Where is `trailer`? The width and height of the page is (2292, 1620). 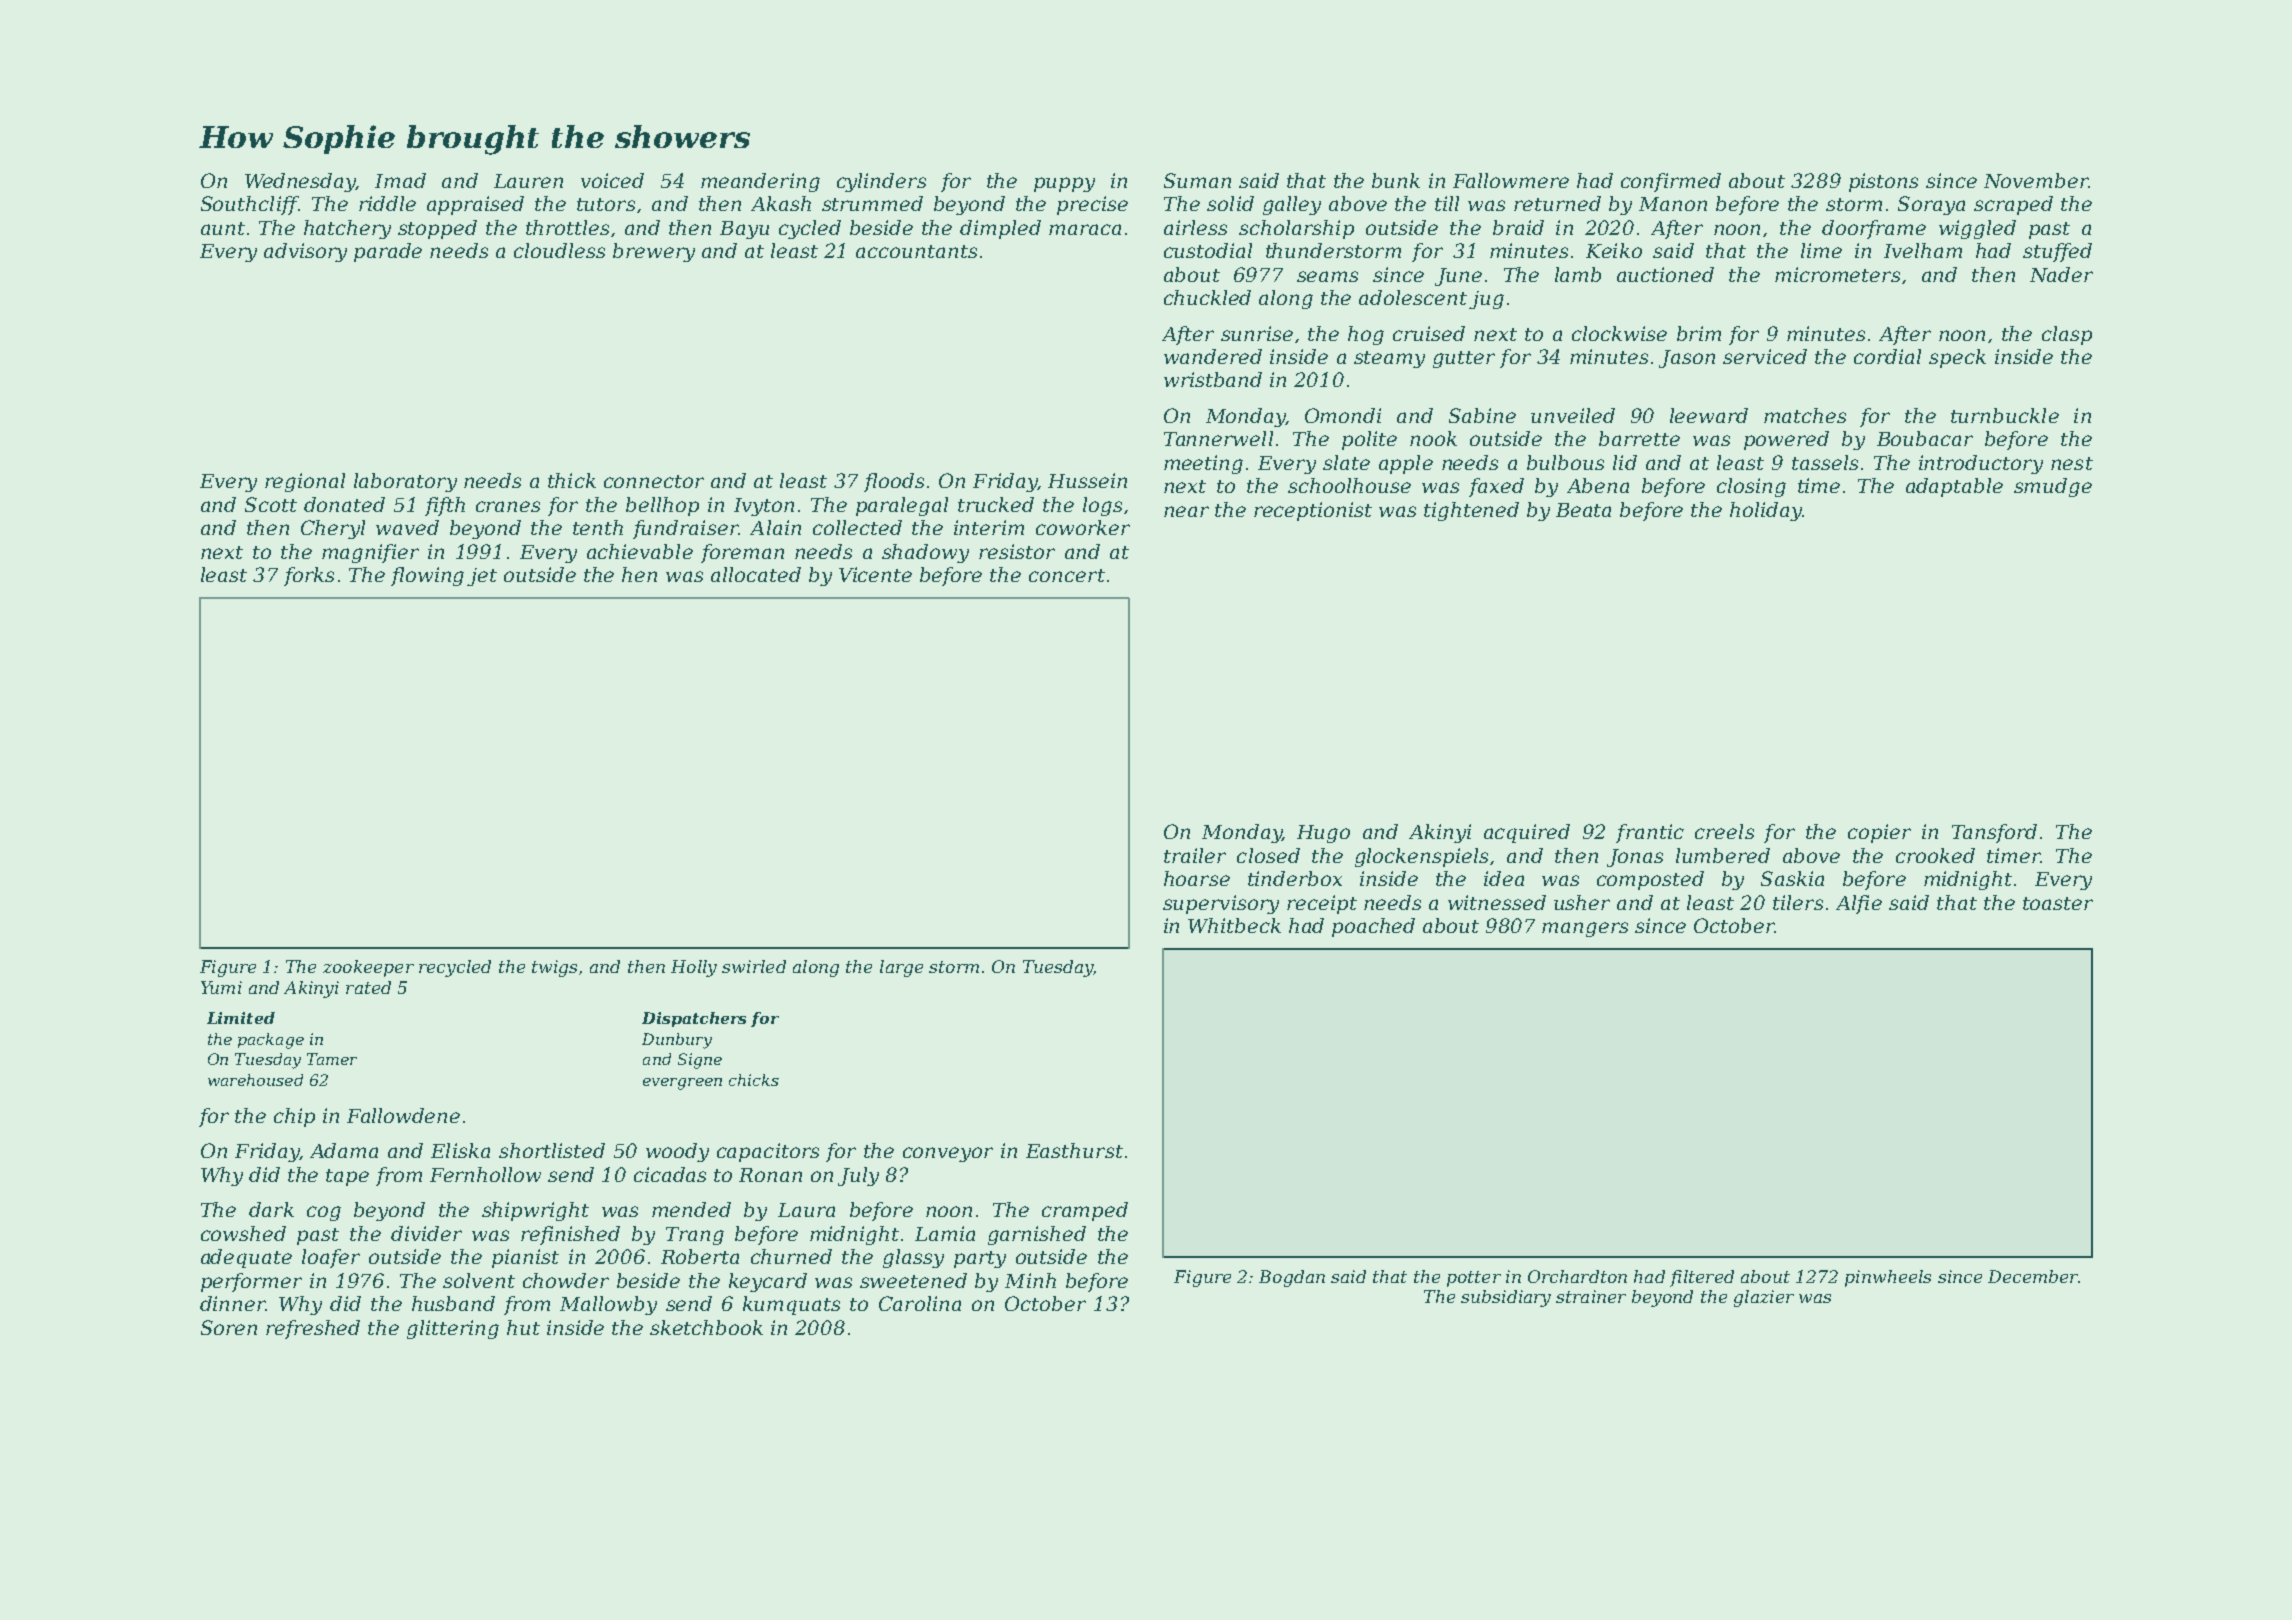
trailer is located at coordinates (1195, 855).
